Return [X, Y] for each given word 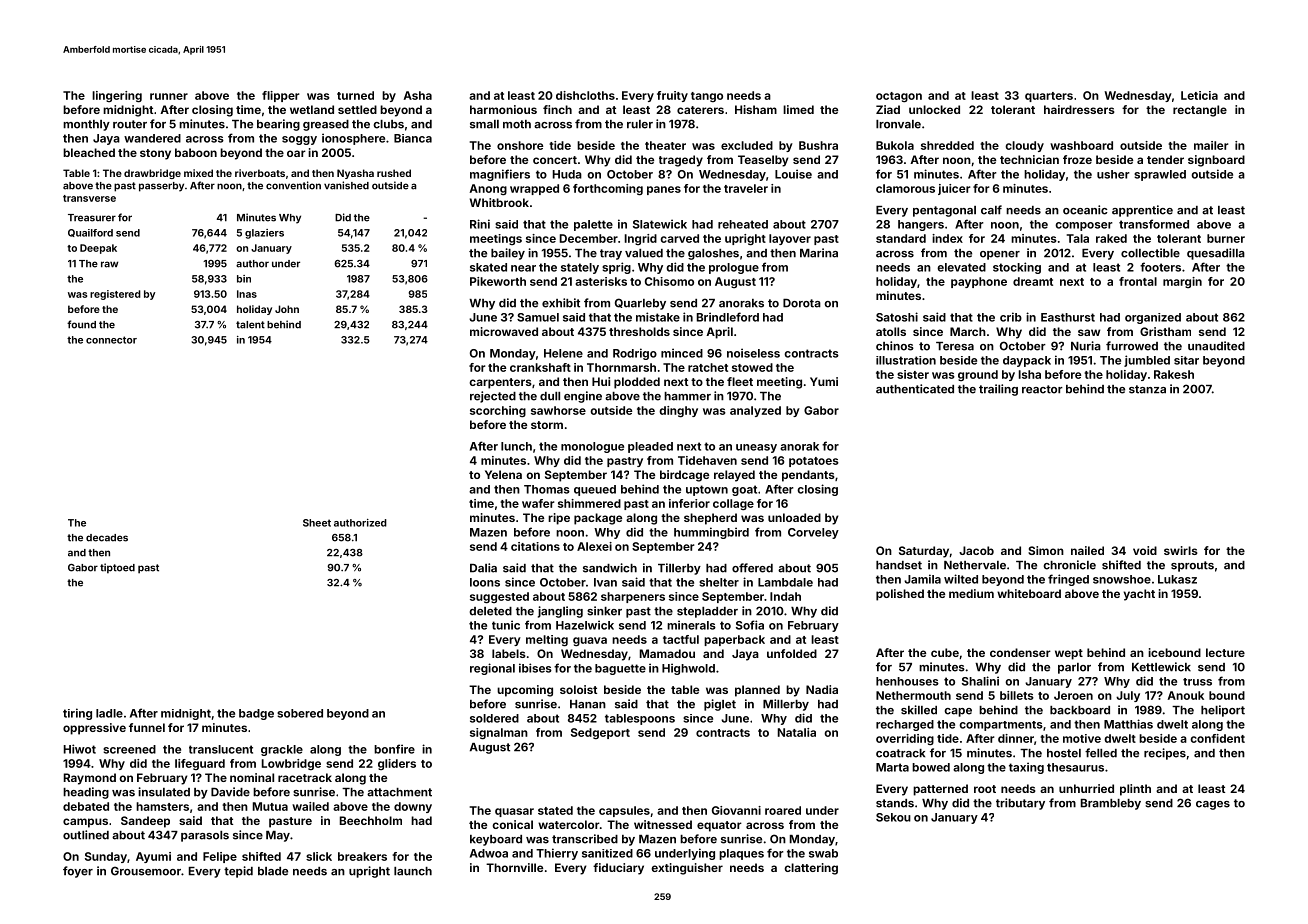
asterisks [601, 281]
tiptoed [117, 568]
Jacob [976, 550]
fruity [672, 96]
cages [1213, 805]
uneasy [756, 448]
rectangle [1200, 111]
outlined [86, 835]
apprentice [1142, 211]
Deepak [98, 249]
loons [485, 582]
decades [107, 538]
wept [1069, 654]
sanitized [607, 853]
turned [355, 95]
